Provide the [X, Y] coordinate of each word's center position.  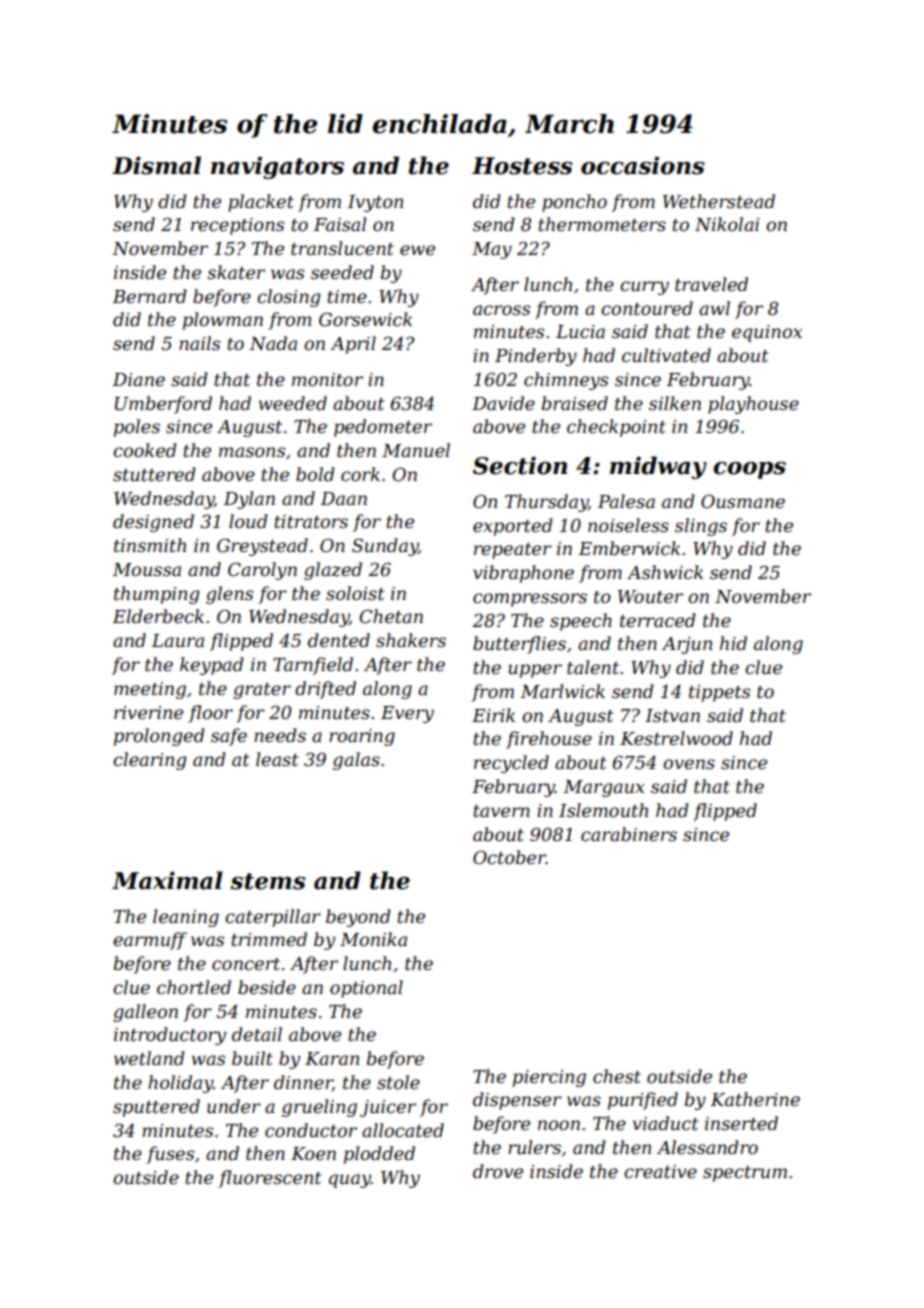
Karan [332, 1058]
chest [617, 1076]
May [492, 250]
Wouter [650, 597]
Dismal [156, 165]
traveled [711, 284]
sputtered [156, 1108]
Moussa [147, 570]
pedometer [383, 428]
